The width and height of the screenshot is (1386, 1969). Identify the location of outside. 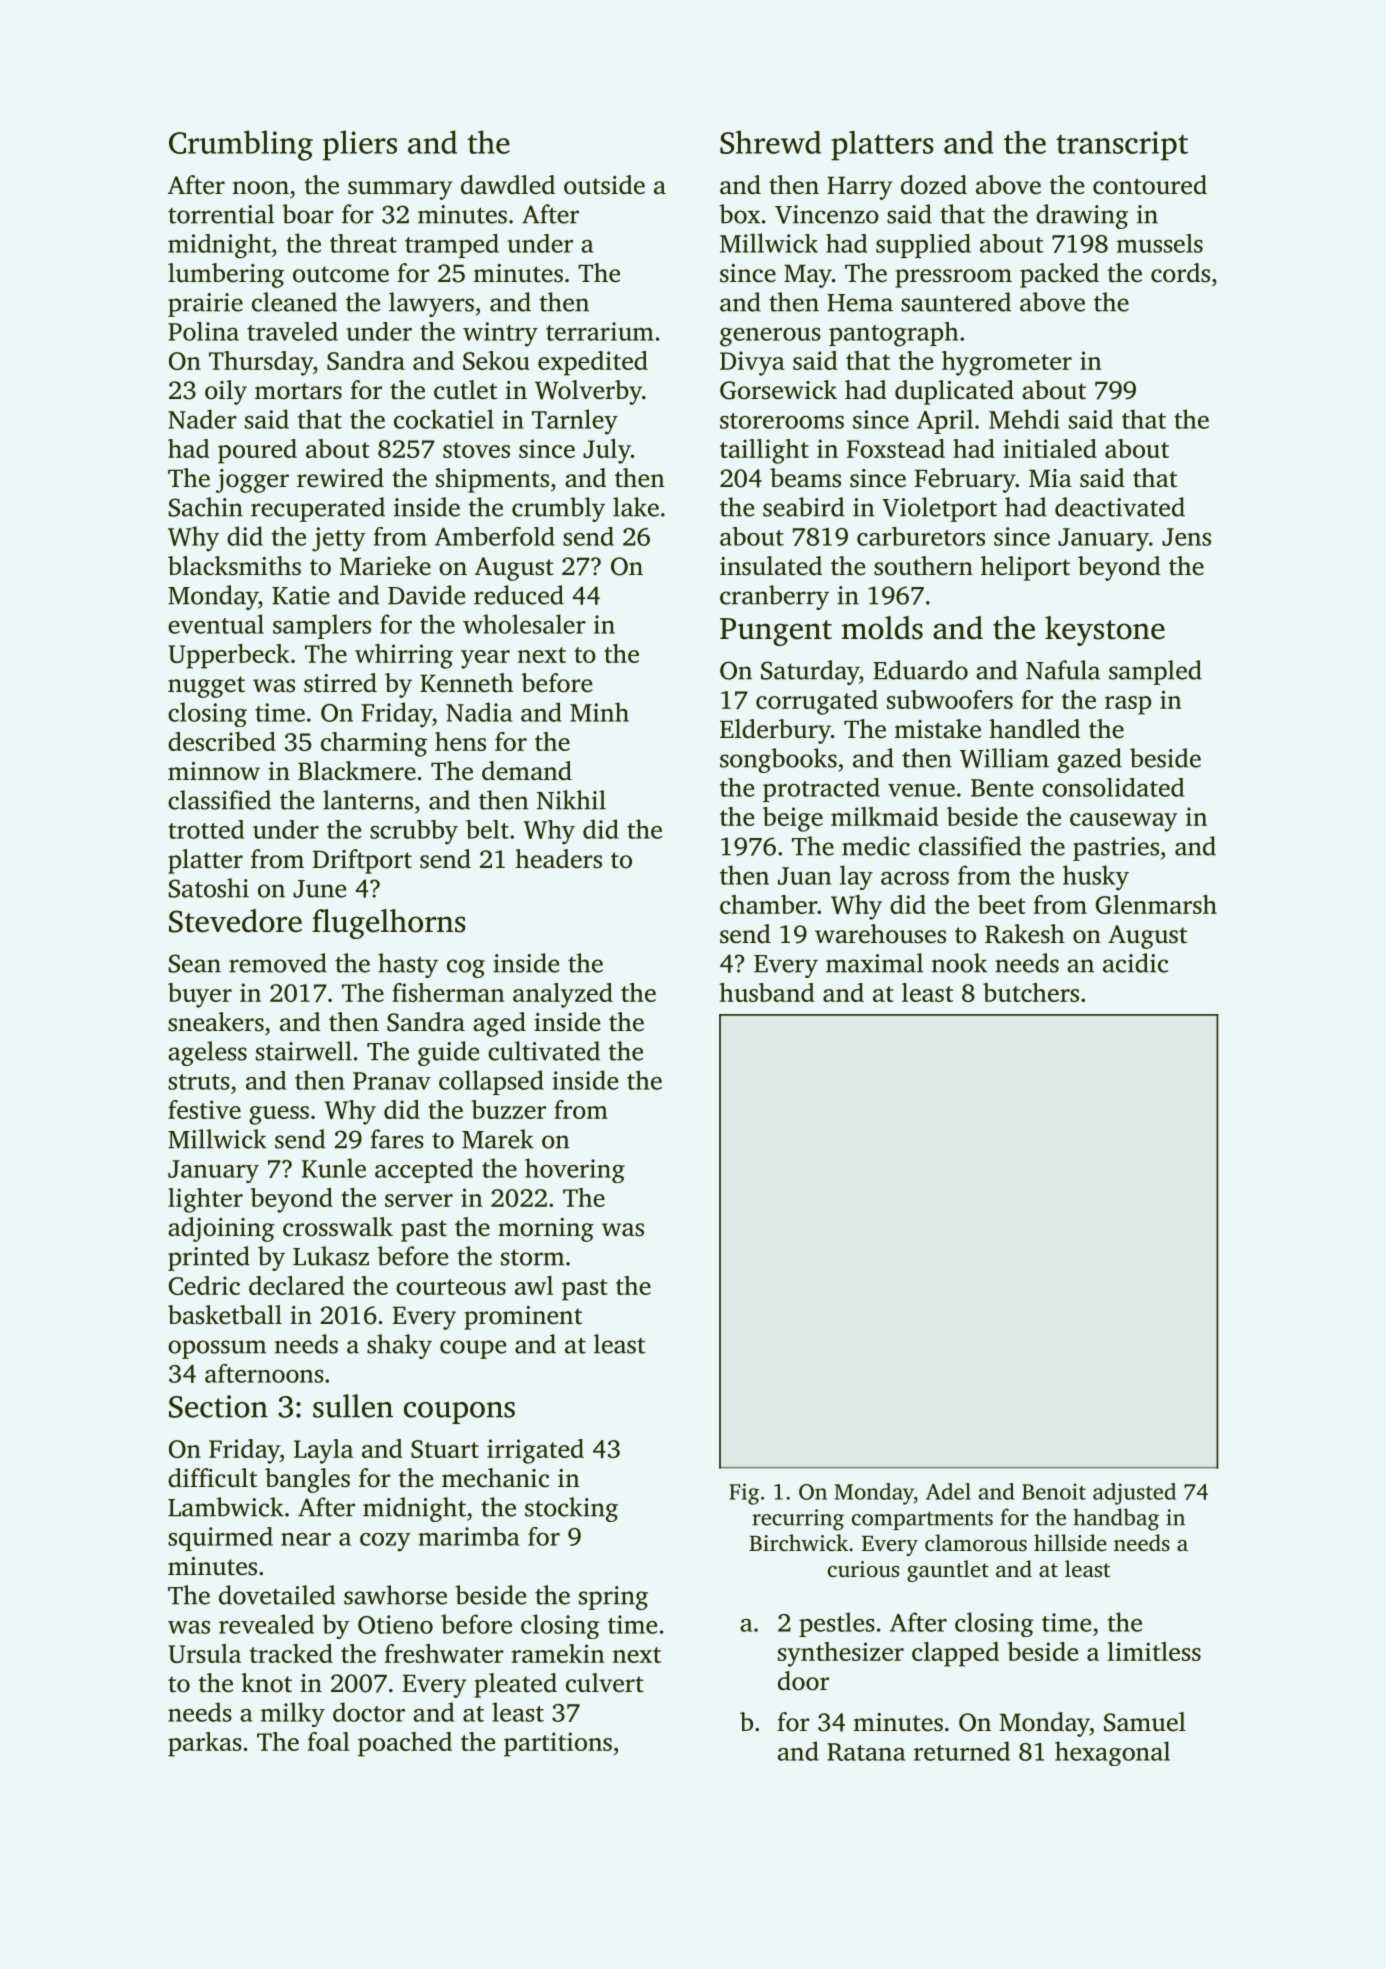
(604, 185).
